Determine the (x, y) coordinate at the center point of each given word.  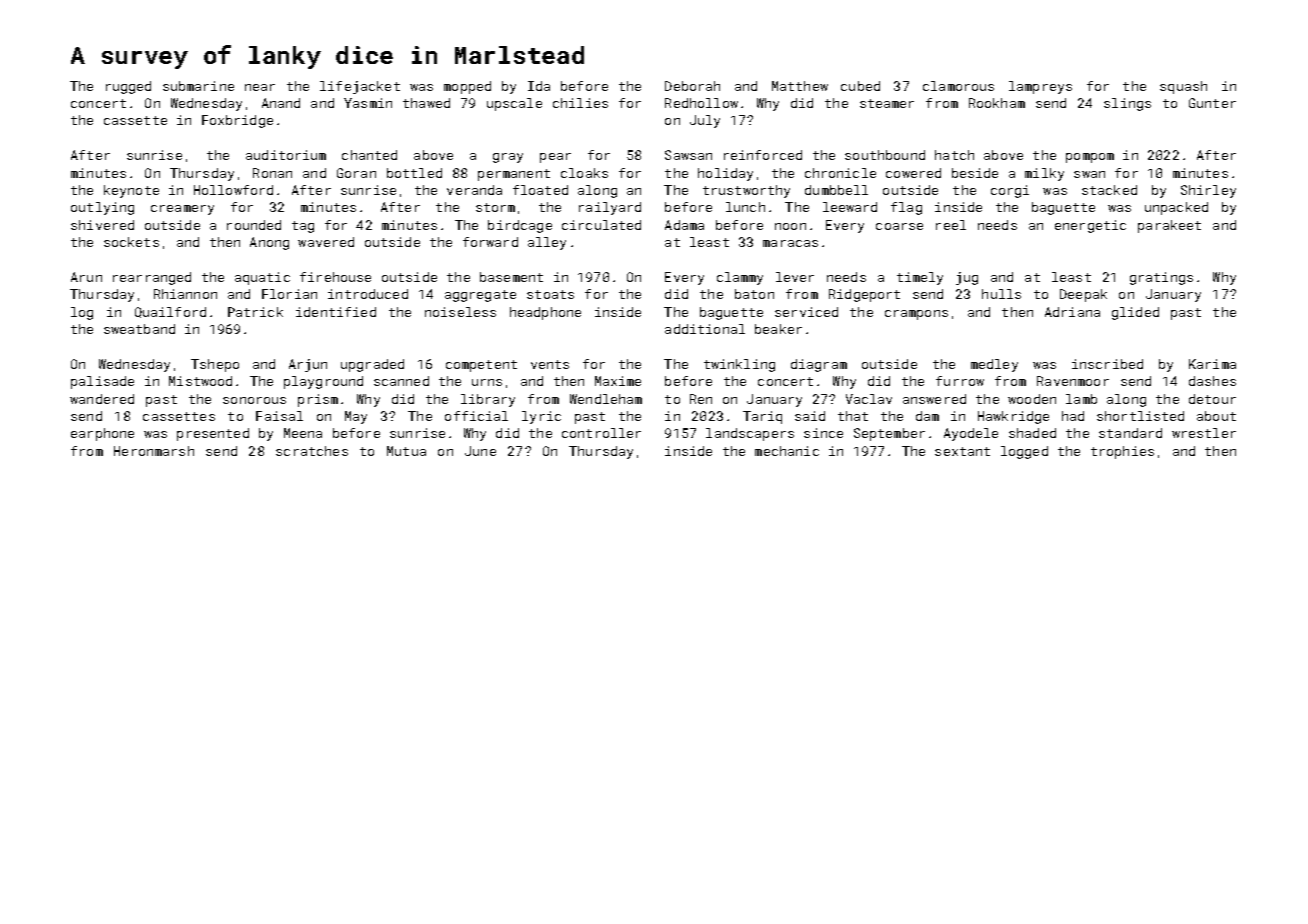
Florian (289, 294)
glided (1135, 313)
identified (336, 312)
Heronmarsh (154, 451)
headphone (545, 313)
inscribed (1107, 364)
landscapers (750, 434)
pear (555, 158)
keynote (131, 191)
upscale (514, 104)
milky (1044, 174)
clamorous (958, 86)
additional (705, 329)
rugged (128, 87)
